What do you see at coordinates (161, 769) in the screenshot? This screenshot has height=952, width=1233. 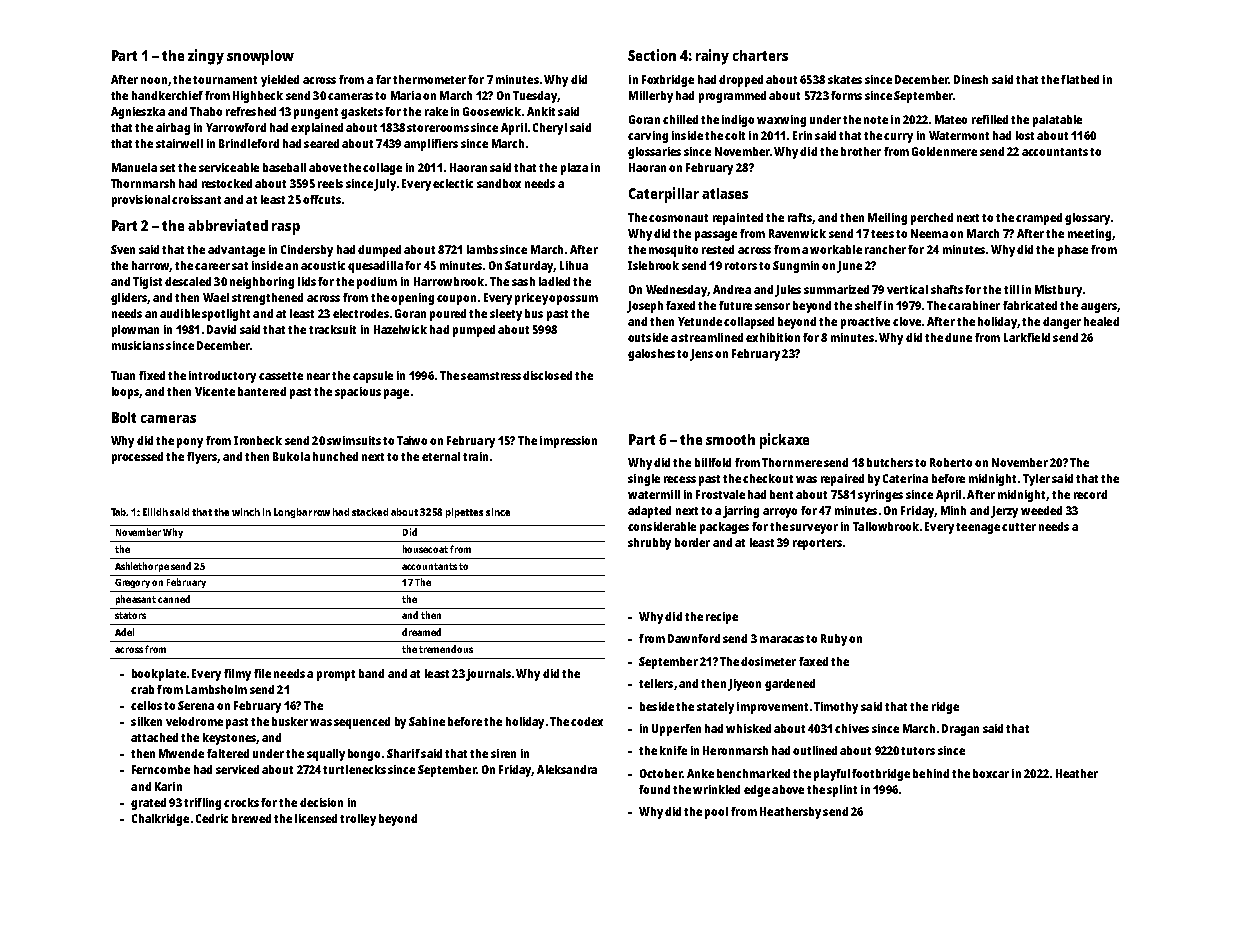 I see `Ferncombe` at bounding box center [161, 769].
